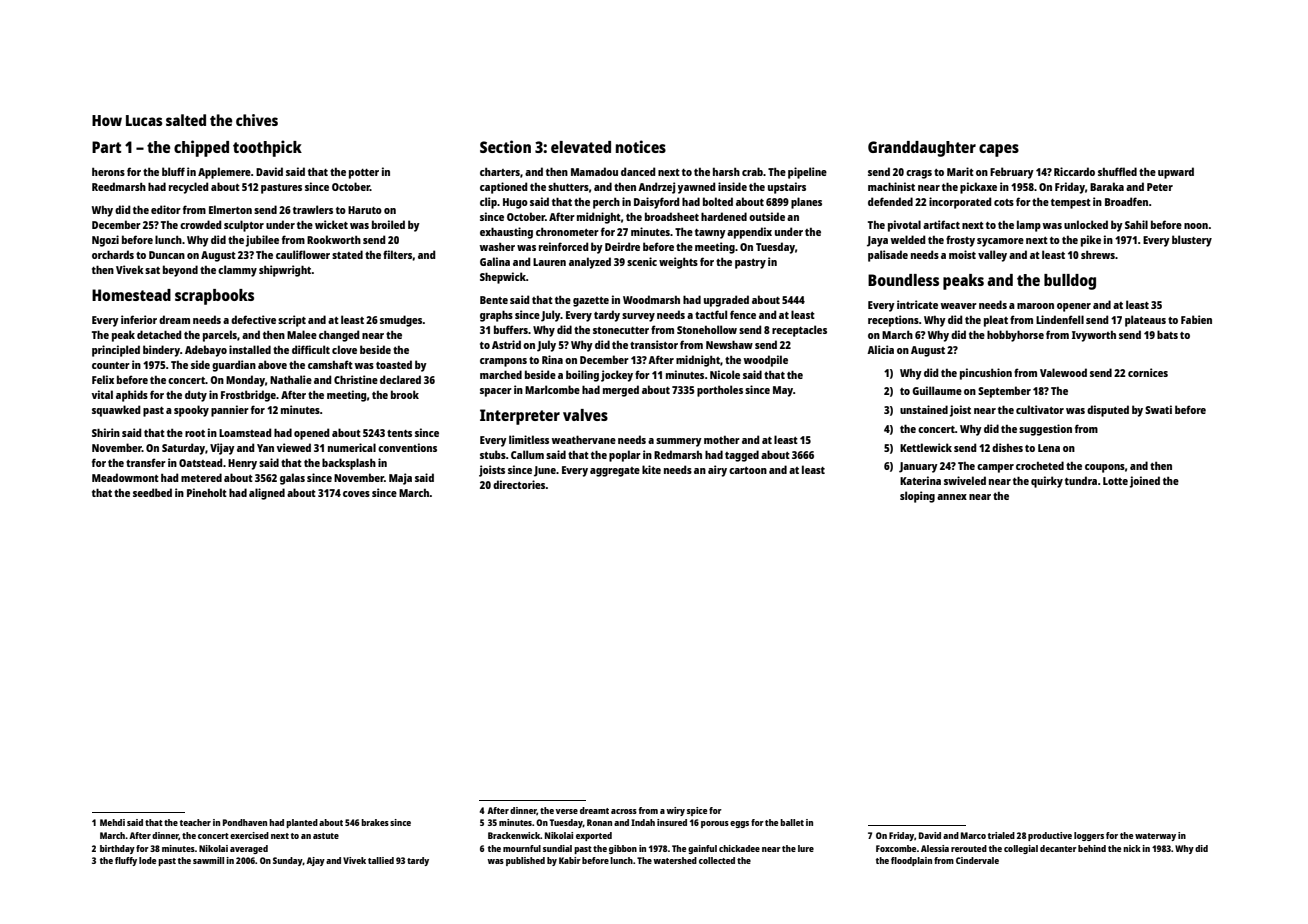  I want to click on pincushion, so click(986, 374).
